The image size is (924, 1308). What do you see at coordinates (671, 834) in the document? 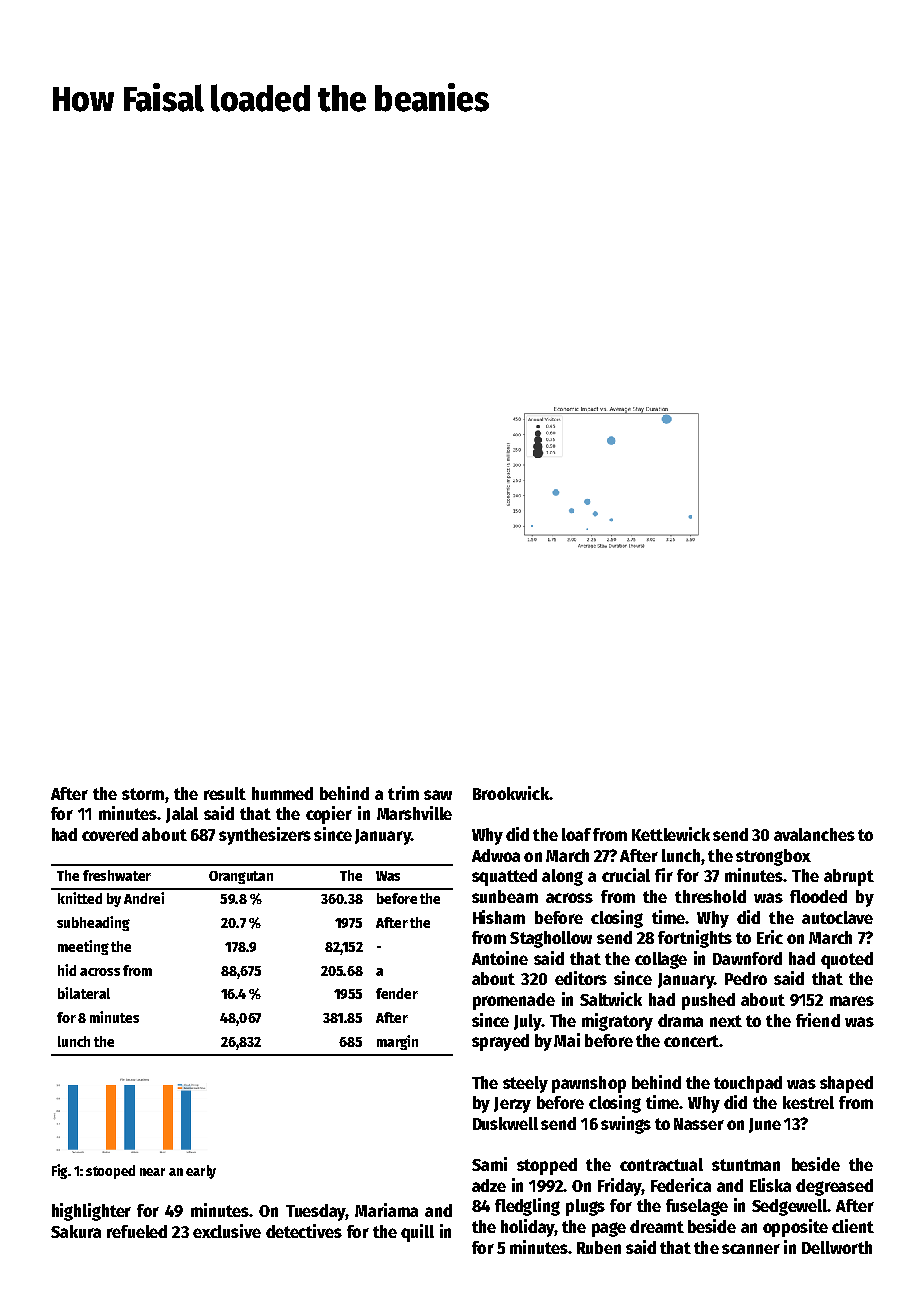
I see `Kettlewick` at bounding box center [671, 834].
